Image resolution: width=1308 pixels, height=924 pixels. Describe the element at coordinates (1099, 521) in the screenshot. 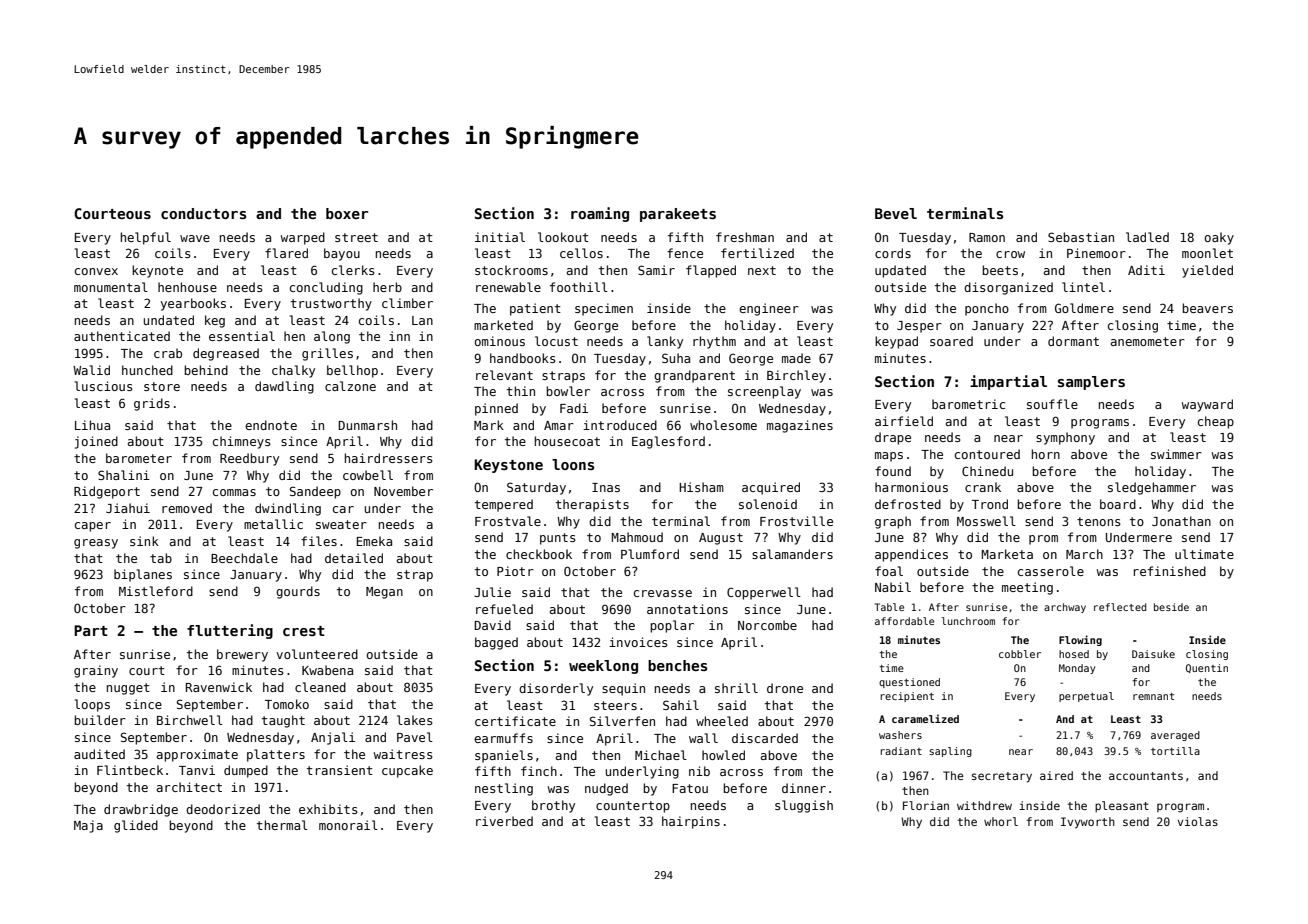

I see `tenons` at that location.
